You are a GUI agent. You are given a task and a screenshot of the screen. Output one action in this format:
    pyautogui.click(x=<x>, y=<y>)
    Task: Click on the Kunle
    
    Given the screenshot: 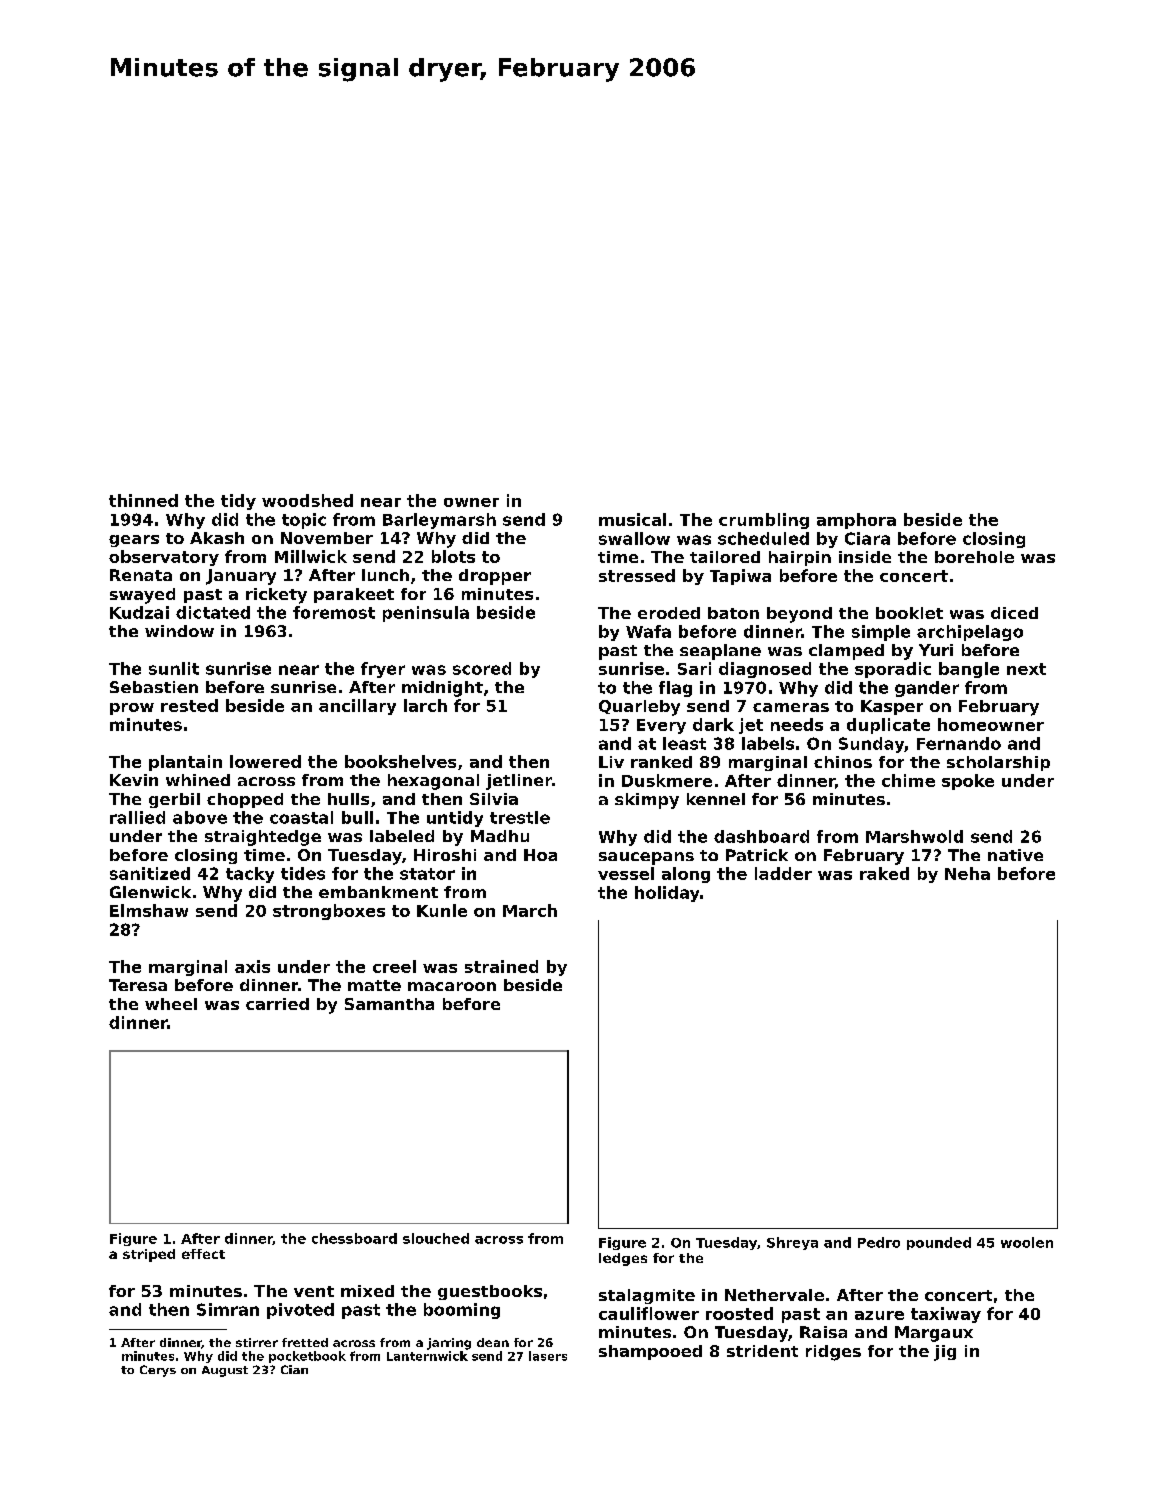 What is the action you would take?
    pyautogui.click(x=442, y=910)
